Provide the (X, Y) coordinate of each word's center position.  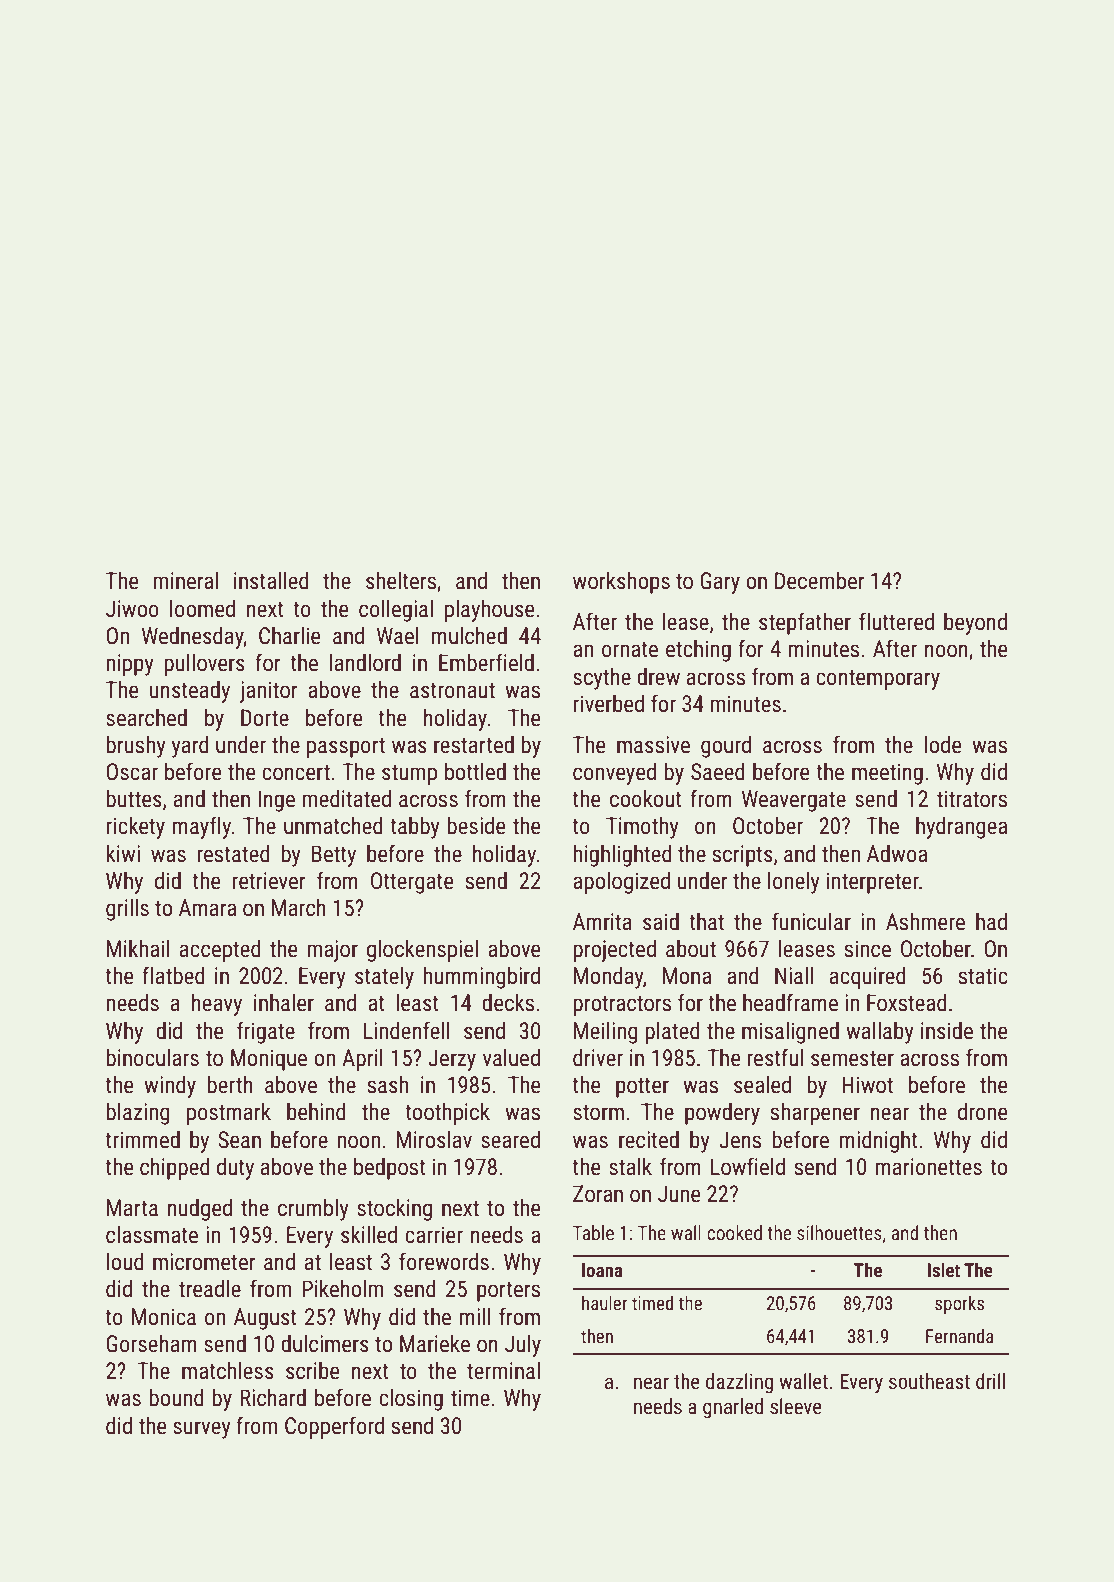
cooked (734, 1232)
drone (983, 1112)
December (819, 581)
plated (672, 1033)
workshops (621, 583)
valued (511, 1058)
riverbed (608, 704)
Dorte (265, 718)
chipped (174, 1169)
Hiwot (867, 1085)
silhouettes (839, 1232)
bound (176, 1398)
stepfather (805, 623)
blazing (138, 1114)
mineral (185, 581)
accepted (220, 951)
